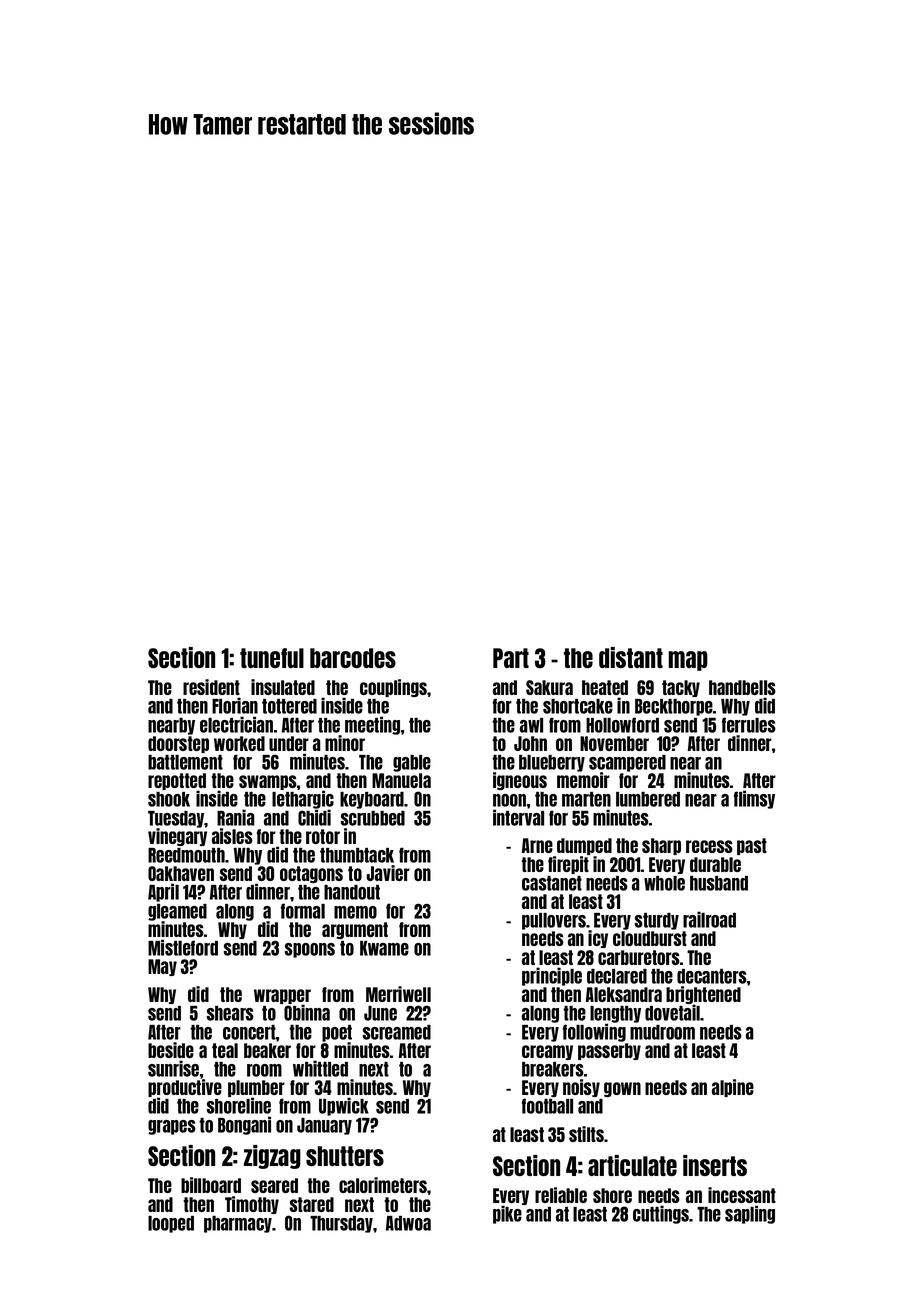 Image resolution: width=924 pixels, height=1311 pixels. I want to click on Sakura, so click(549, 687).
